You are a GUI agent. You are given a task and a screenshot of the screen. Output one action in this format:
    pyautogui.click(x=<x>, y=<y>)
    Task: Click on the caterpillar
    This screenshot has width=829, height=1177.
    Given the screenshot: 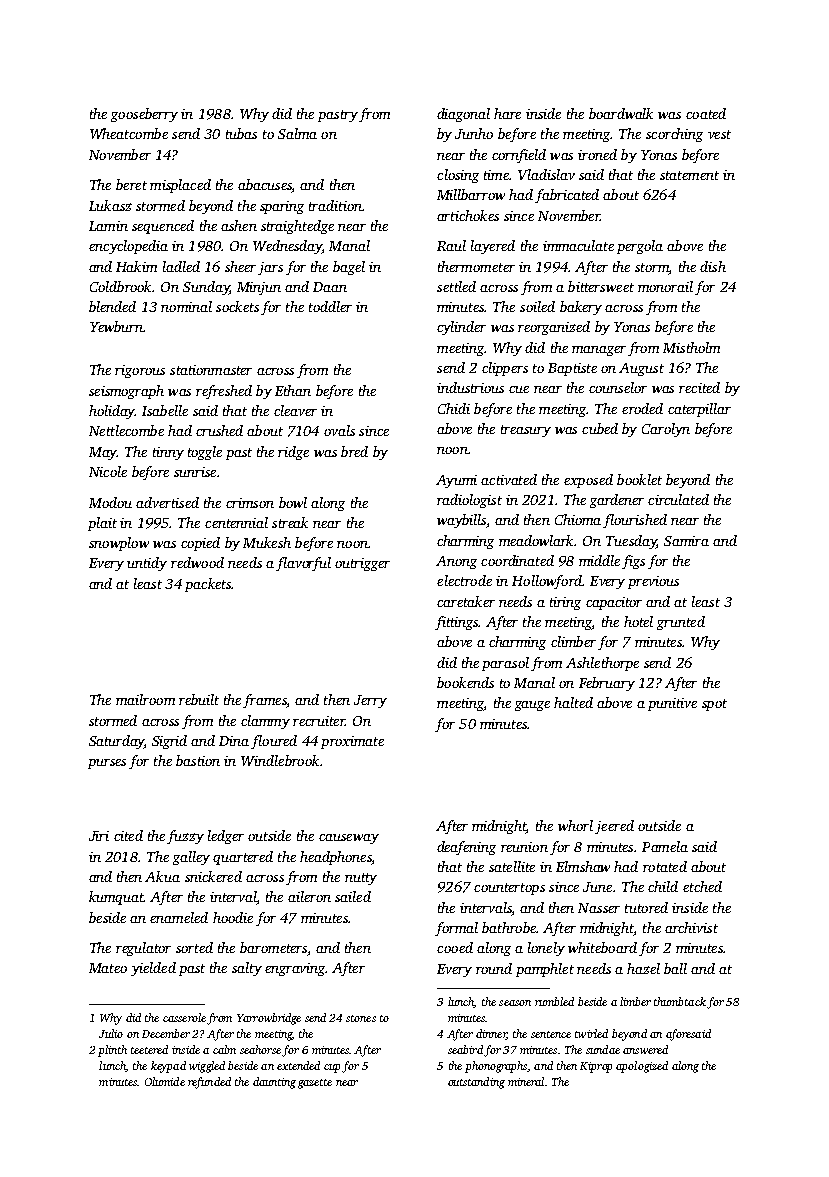 What is the action you would take?
    pyautogui.click(x=699, y=410)
